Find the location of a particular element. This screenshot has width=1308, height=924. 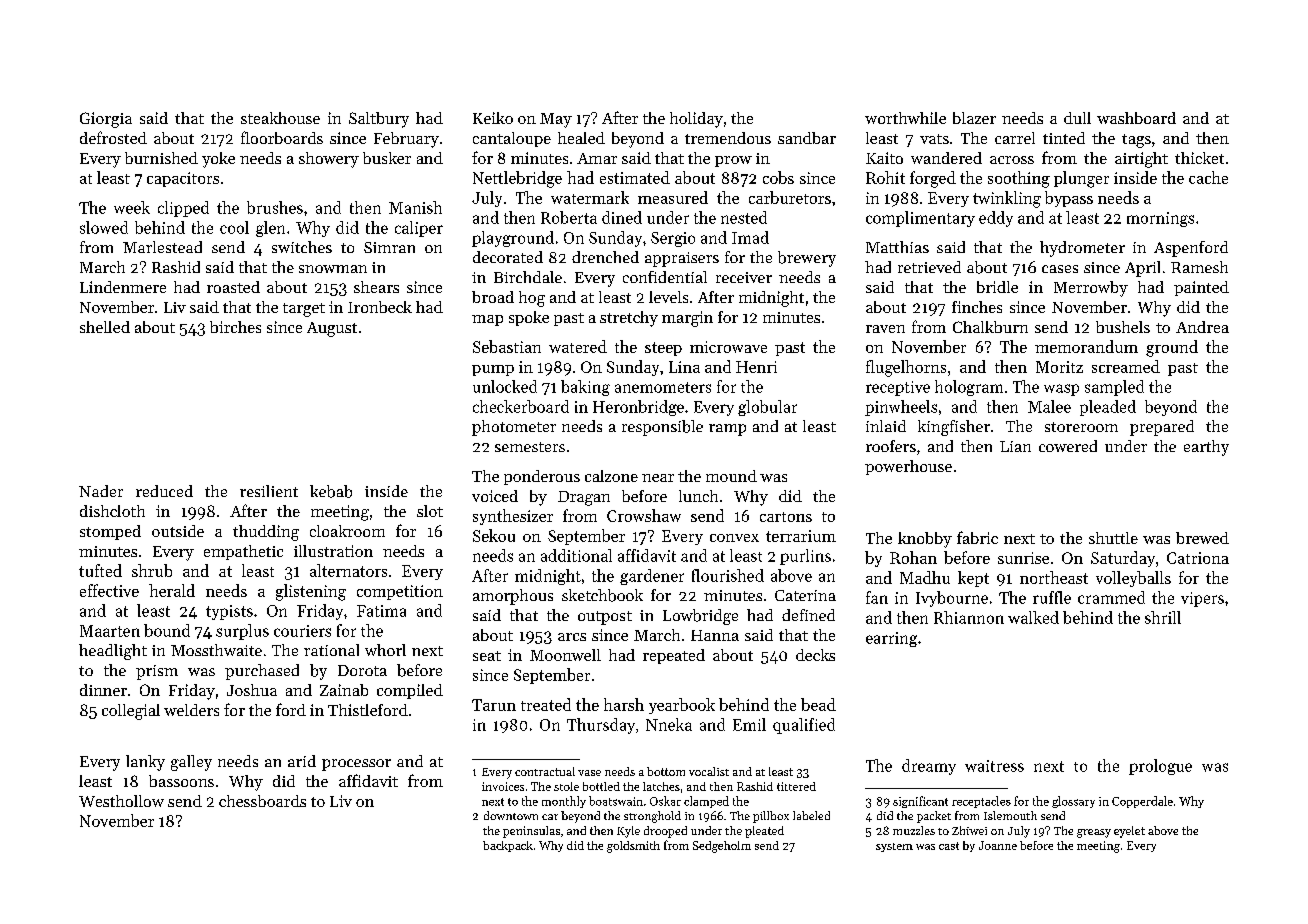

Joanne is located at coordinates (998, 845).
